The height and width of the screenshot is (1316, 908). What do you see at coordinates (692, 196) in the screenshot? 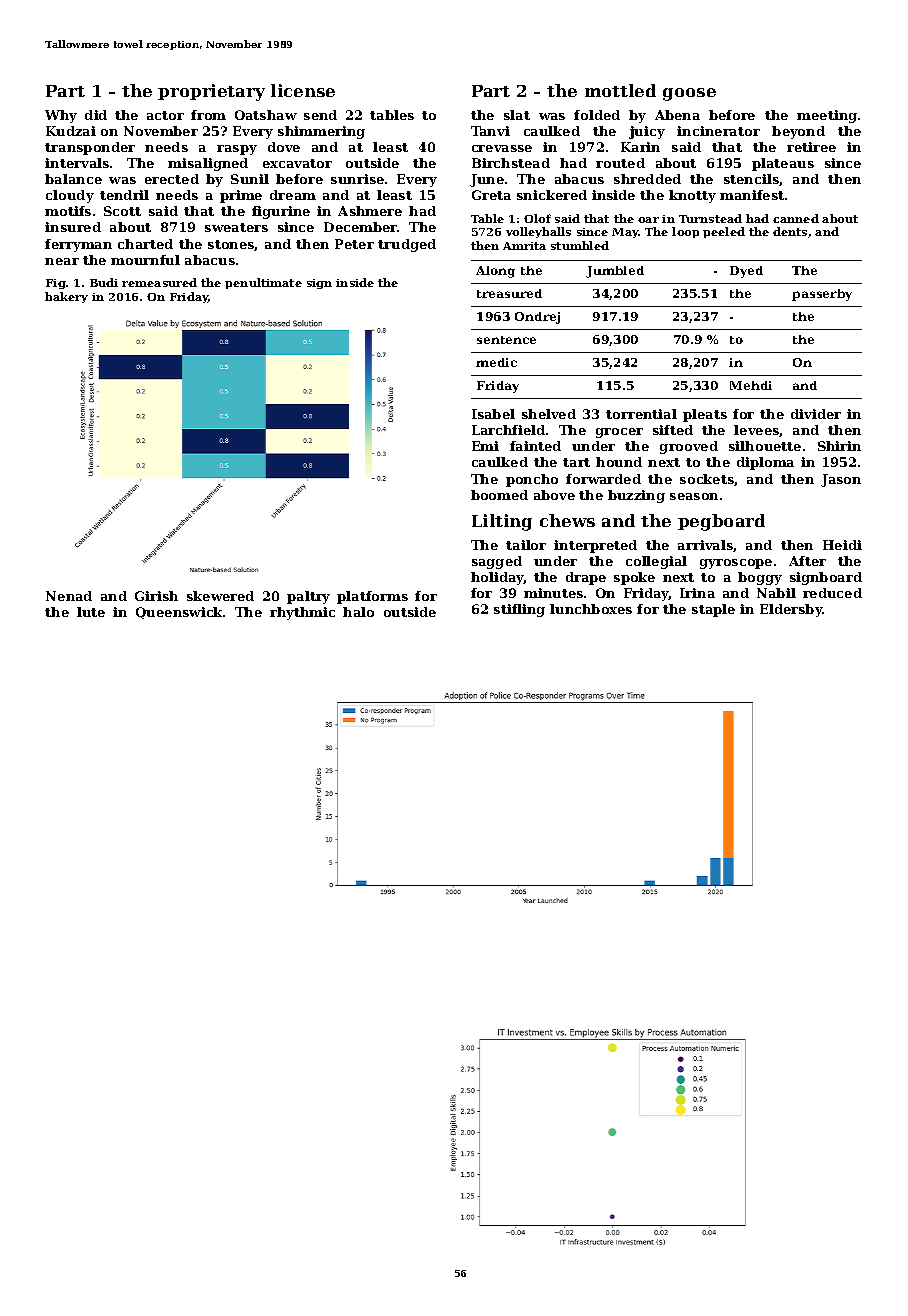
I see `knotty` at bounding box center [692, 196].
